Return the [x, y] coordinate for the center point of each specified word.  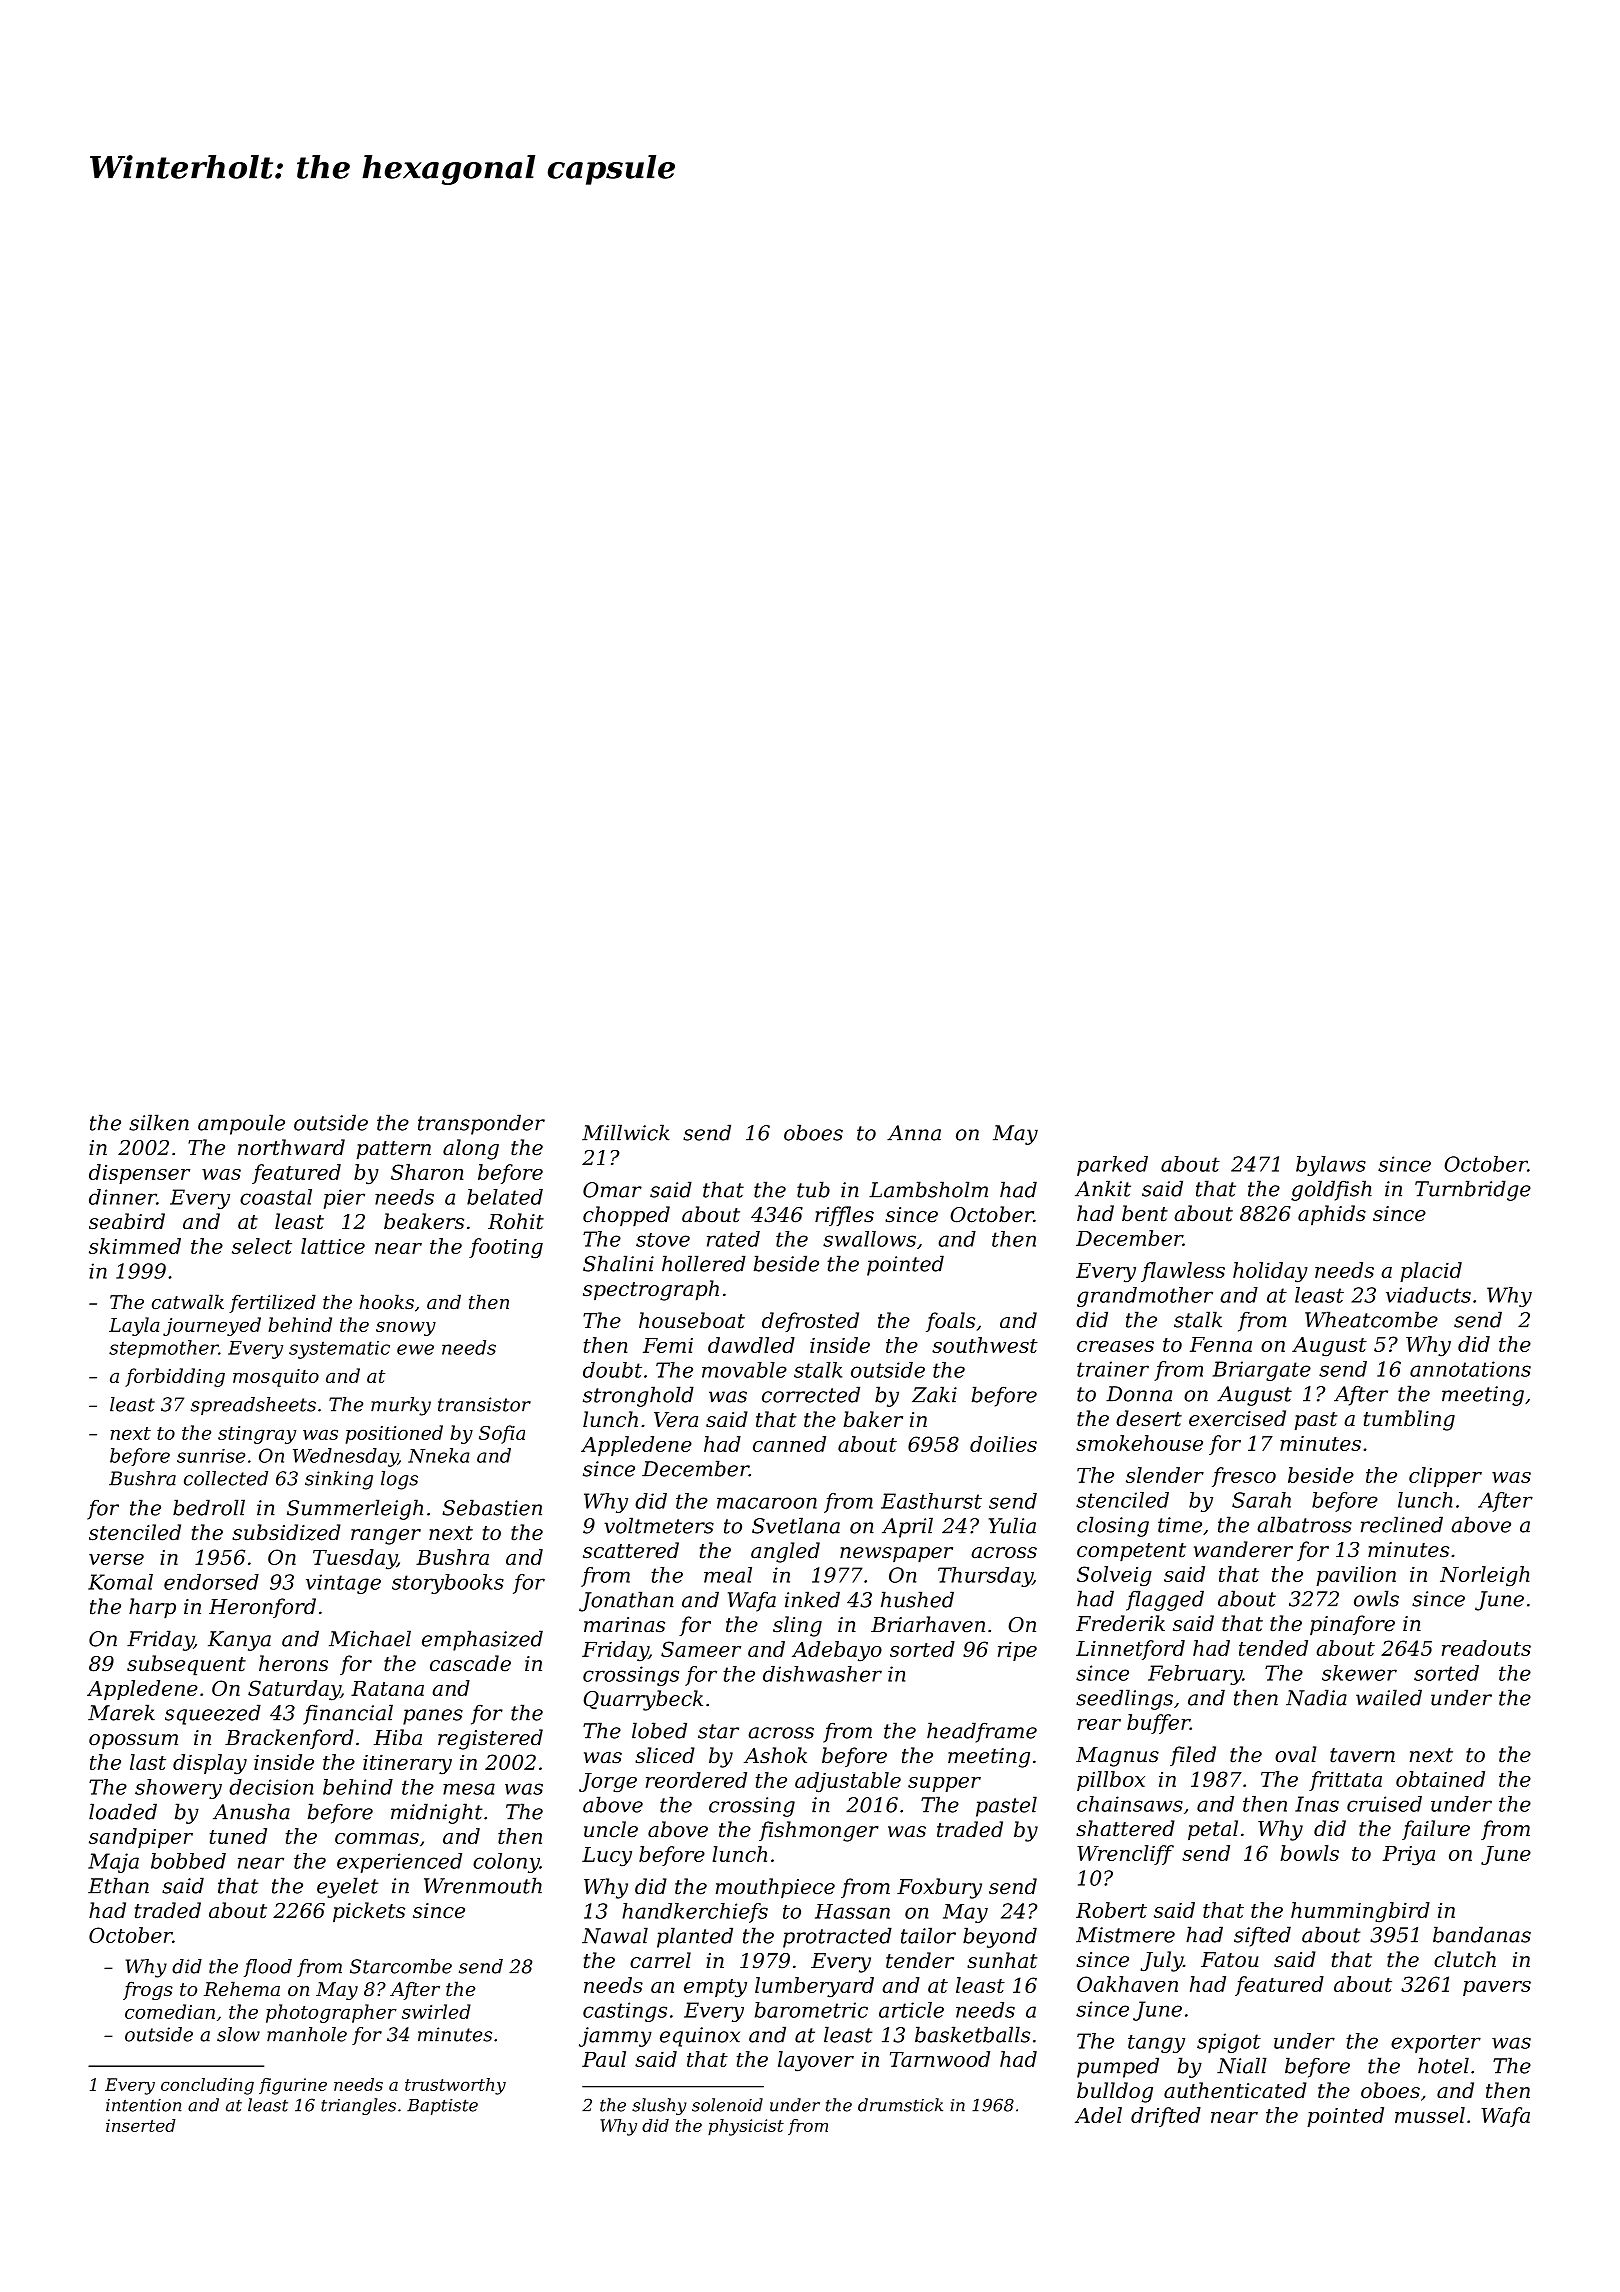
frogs [148, 1991]
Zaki [934, 1394]
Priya [1409, 1856]
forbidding [175, 1377]
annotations [1470, 1369]
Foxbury [939, 1888]
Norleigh [1485, 1576]
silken [159, 1122]
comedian [170, 2011]
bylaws [1331, 1166]
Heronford [262, 1608]
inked [812, 1599]
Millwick [626, 1132]
